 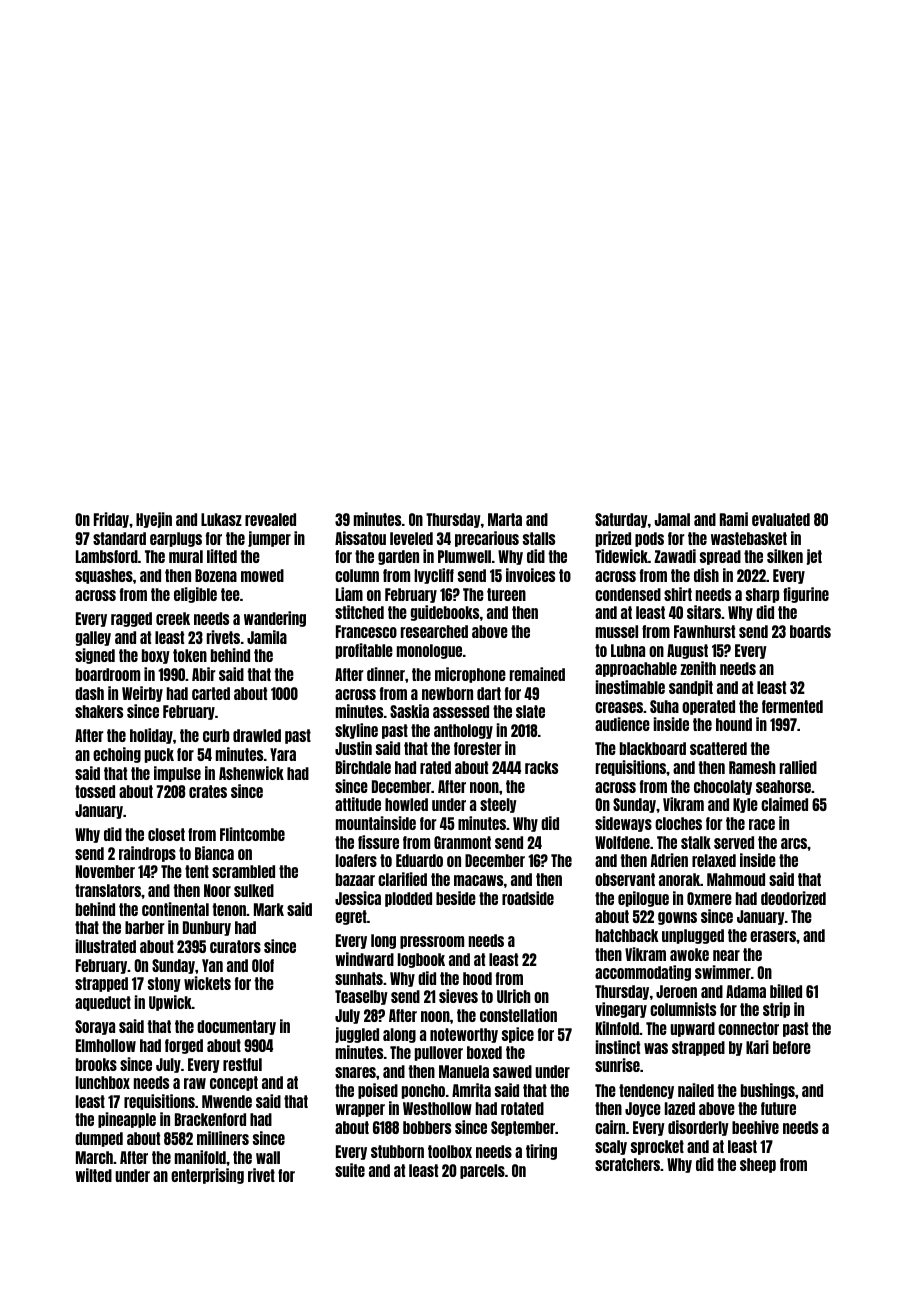 What do you see at coordinates (93, 1175) in the page?
I see `wilted` at bounding box center [93, 1175].
